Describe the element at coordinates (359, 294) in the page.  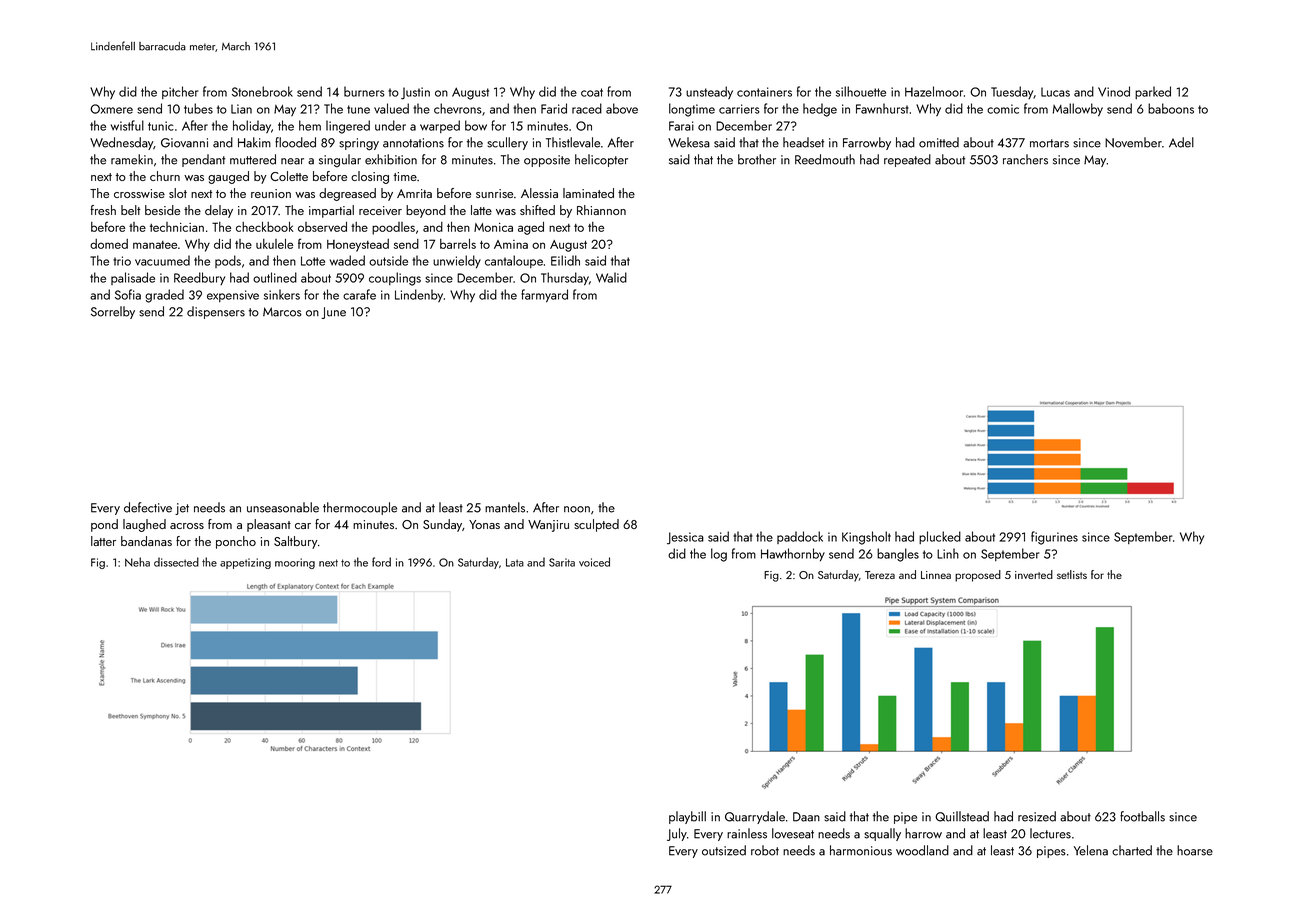
I see `carafe` at that location.
